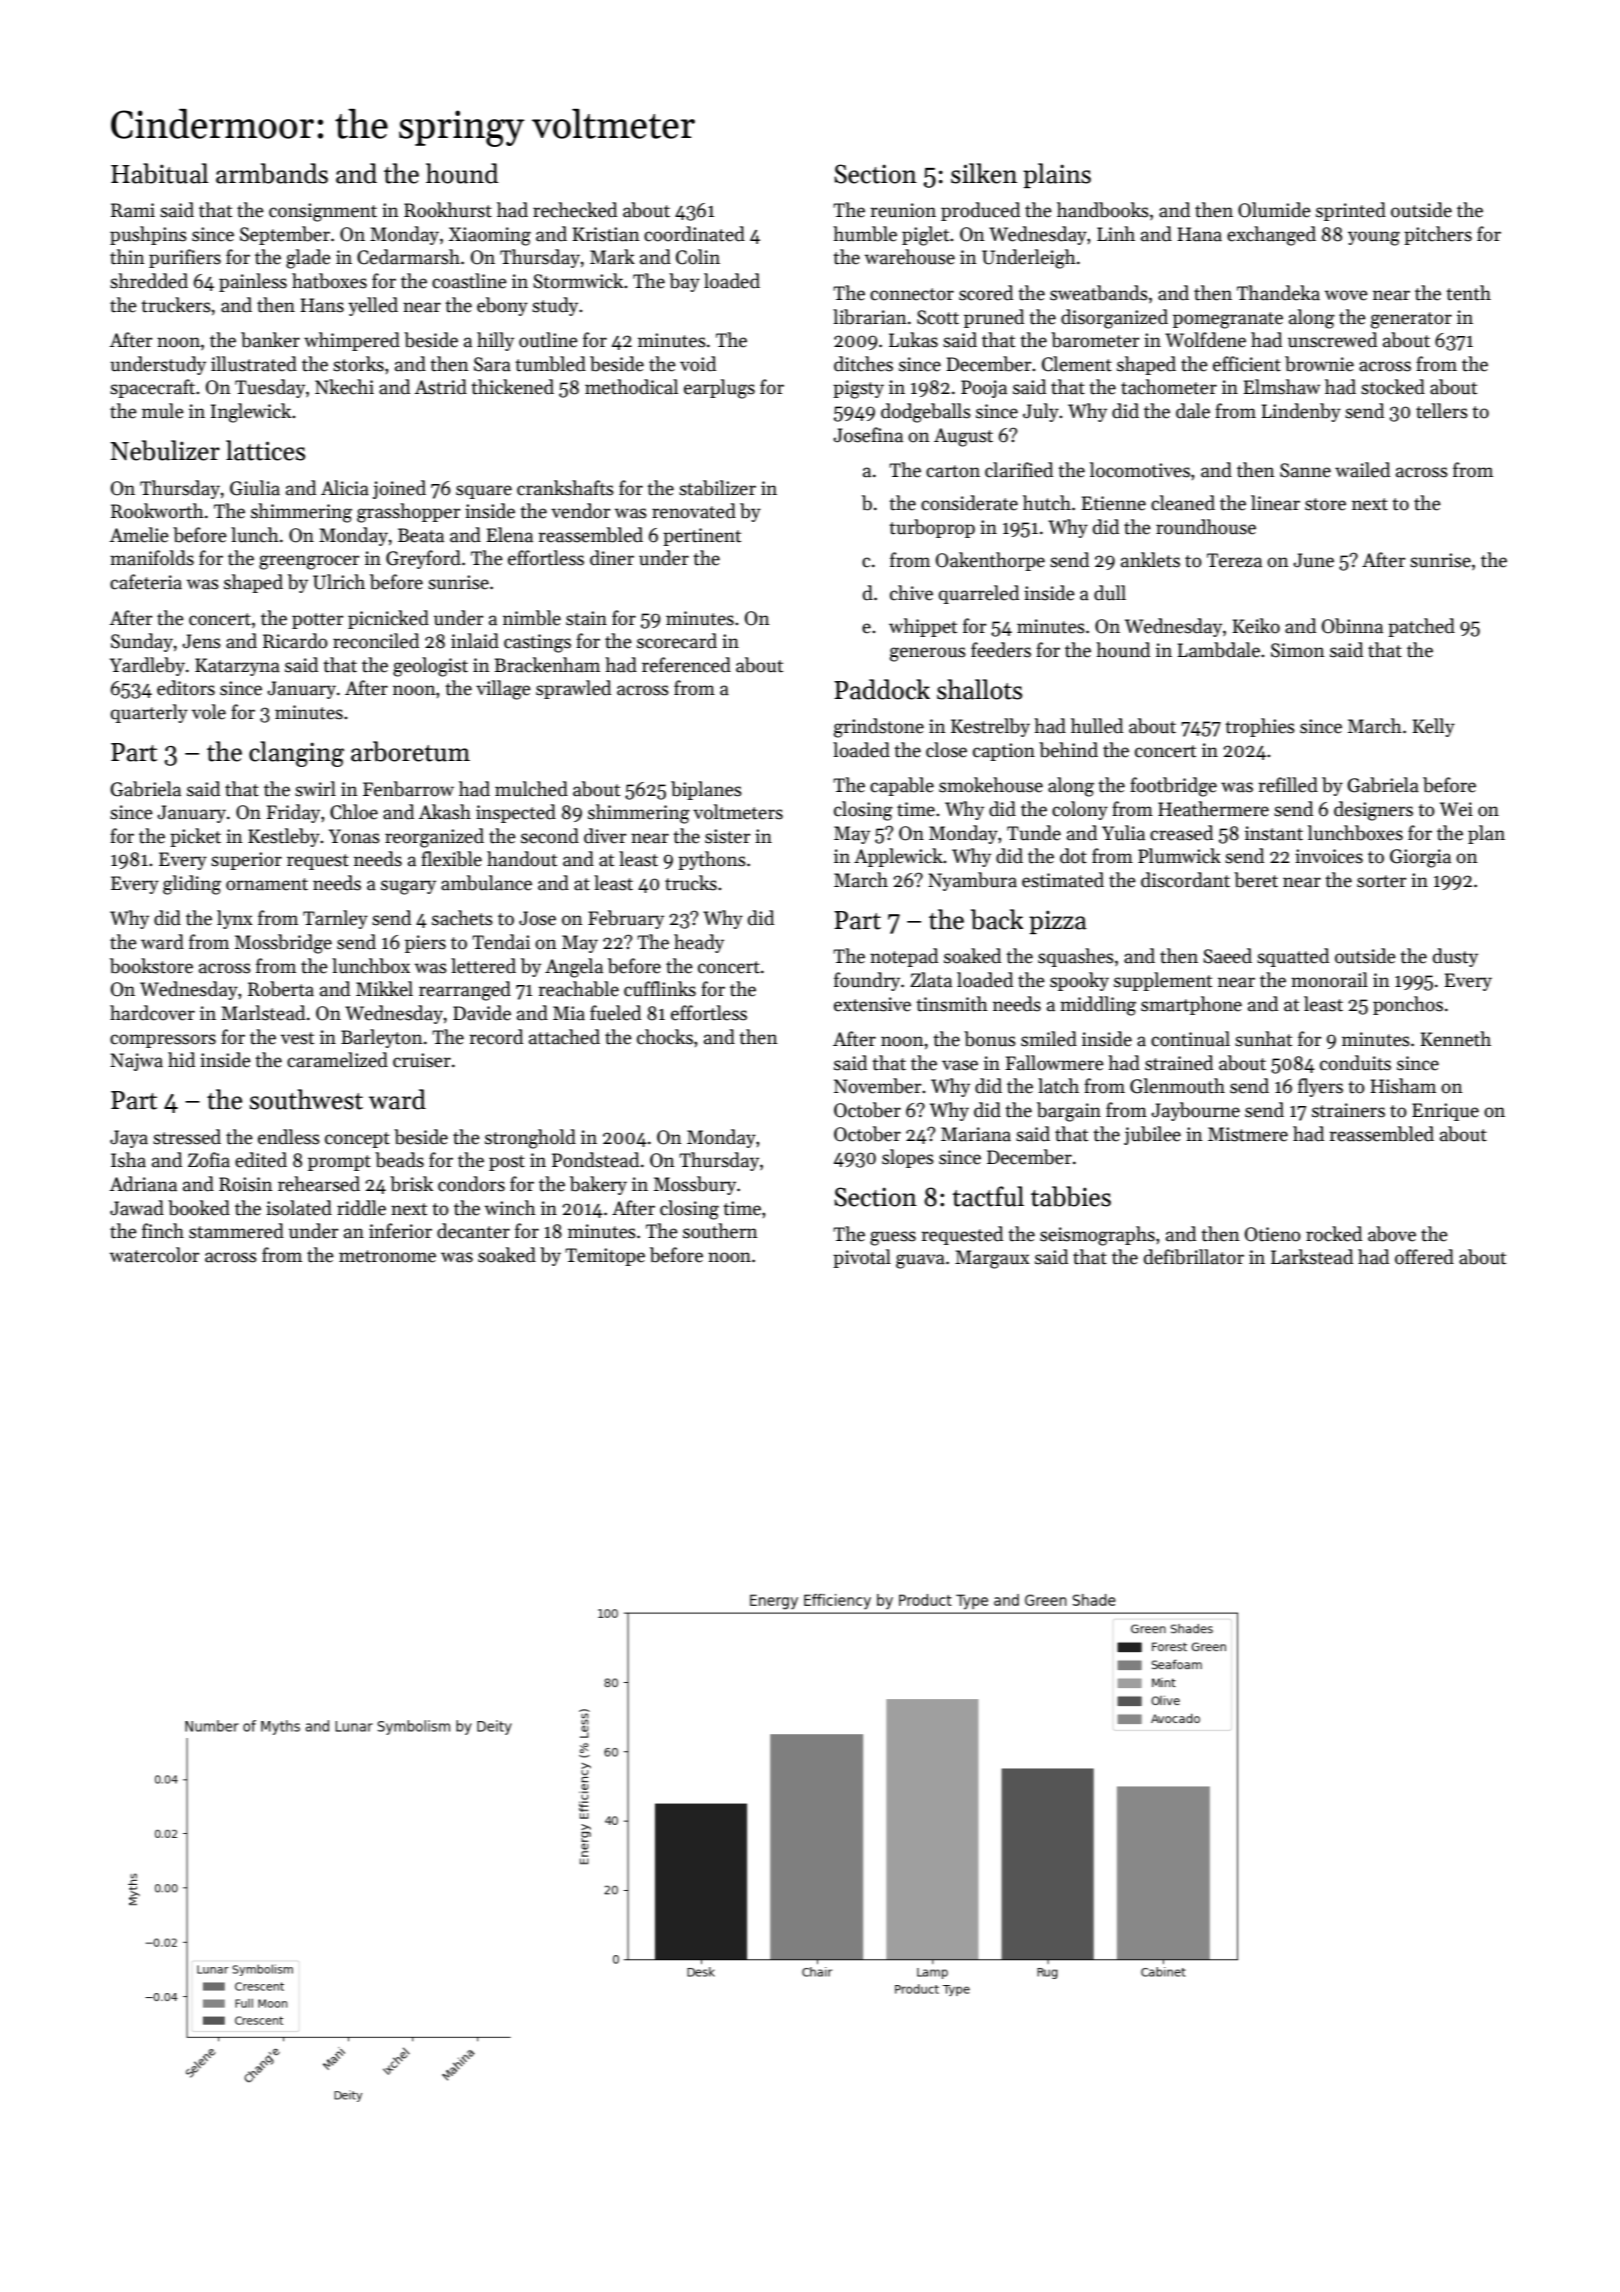  What do you see at coordinates (984, 173) in the document?
I see `silken` at bounding box center [984, 173].
